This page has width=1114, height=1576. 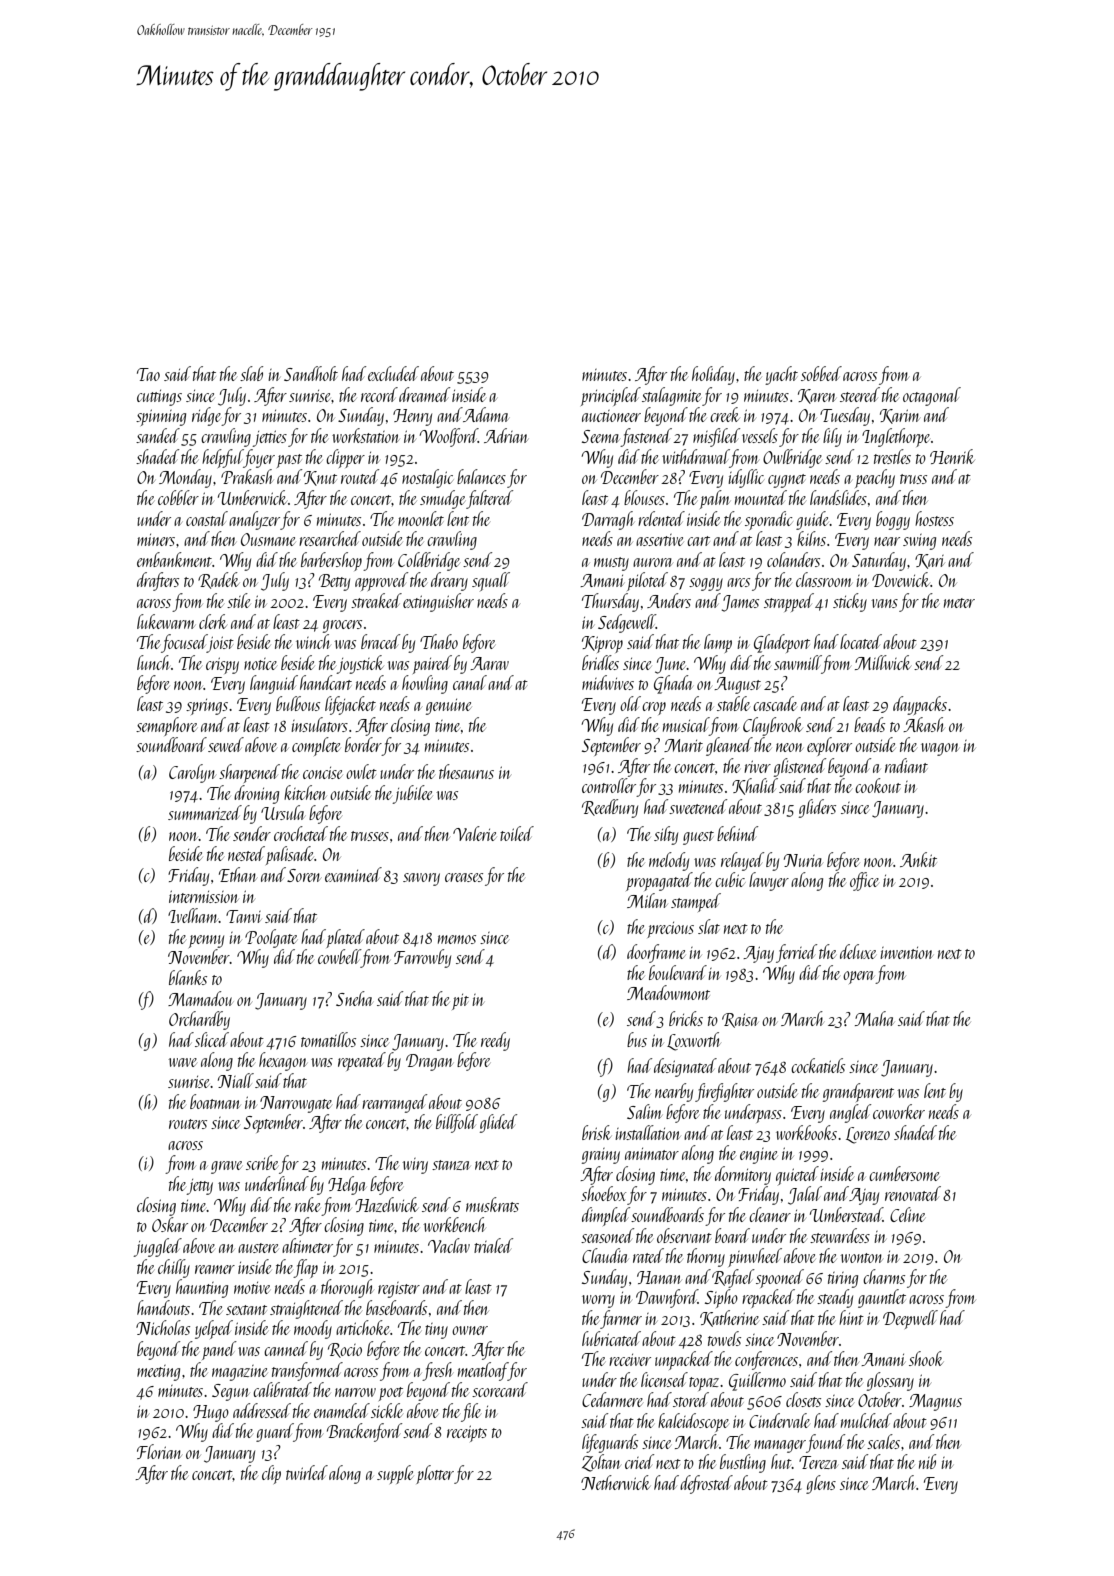 What do you see at coordinates (611, 396) in the page?
I see `principled` at bounding box center [611, 396].
